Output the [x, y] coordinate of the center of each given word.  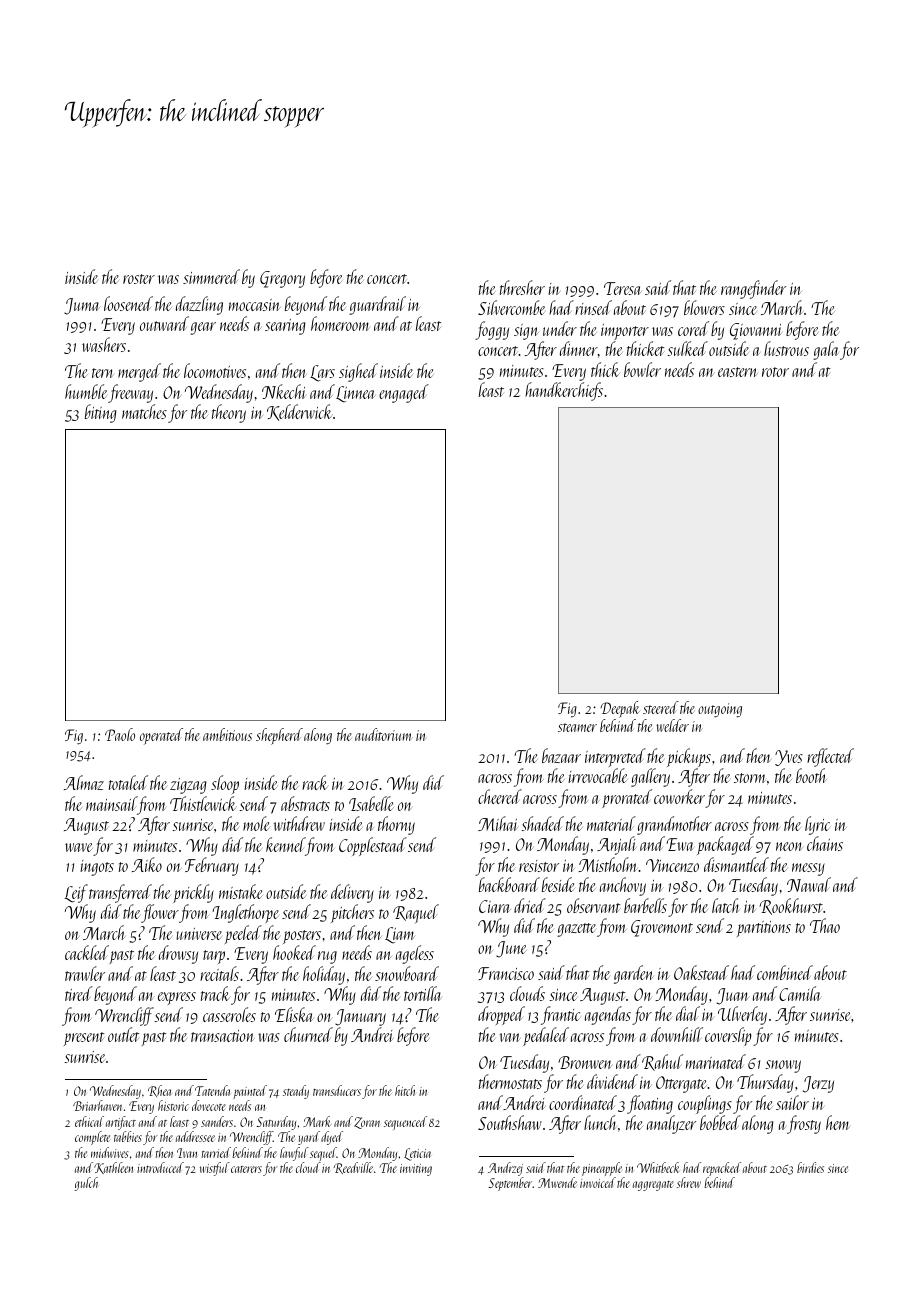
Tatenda [212, 1090]
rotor [775, 372]
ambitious [227, 734]
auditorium [384, 734]
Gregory [282, 279]
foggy [492, 330]
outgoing [720, 710]
